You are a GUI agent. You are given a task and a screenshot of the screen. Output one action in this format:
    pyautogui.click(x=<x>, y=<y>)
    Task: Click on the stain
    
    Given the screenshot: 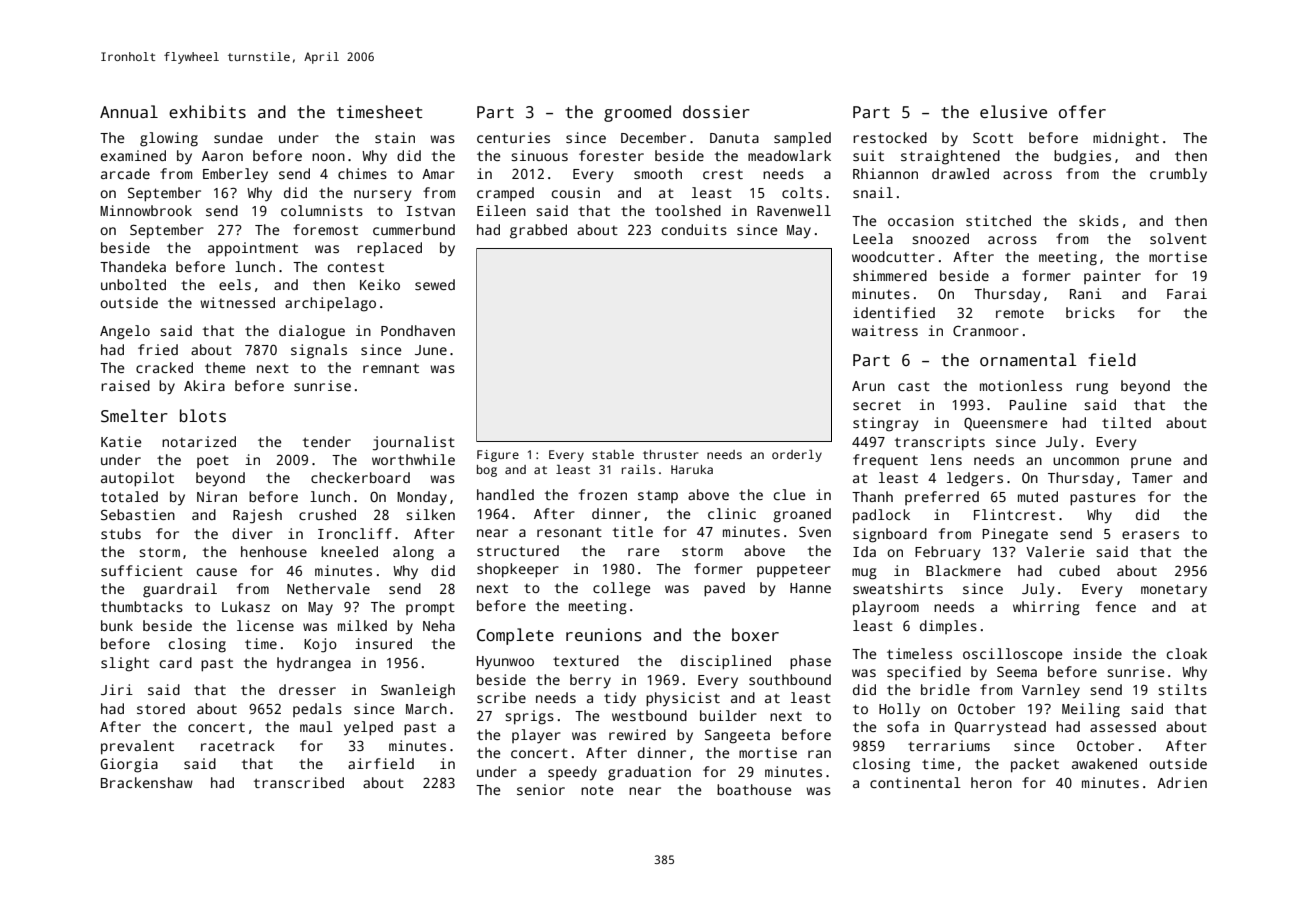 What is the action you would take?
    pyautogui.click(x=395, y=137)
